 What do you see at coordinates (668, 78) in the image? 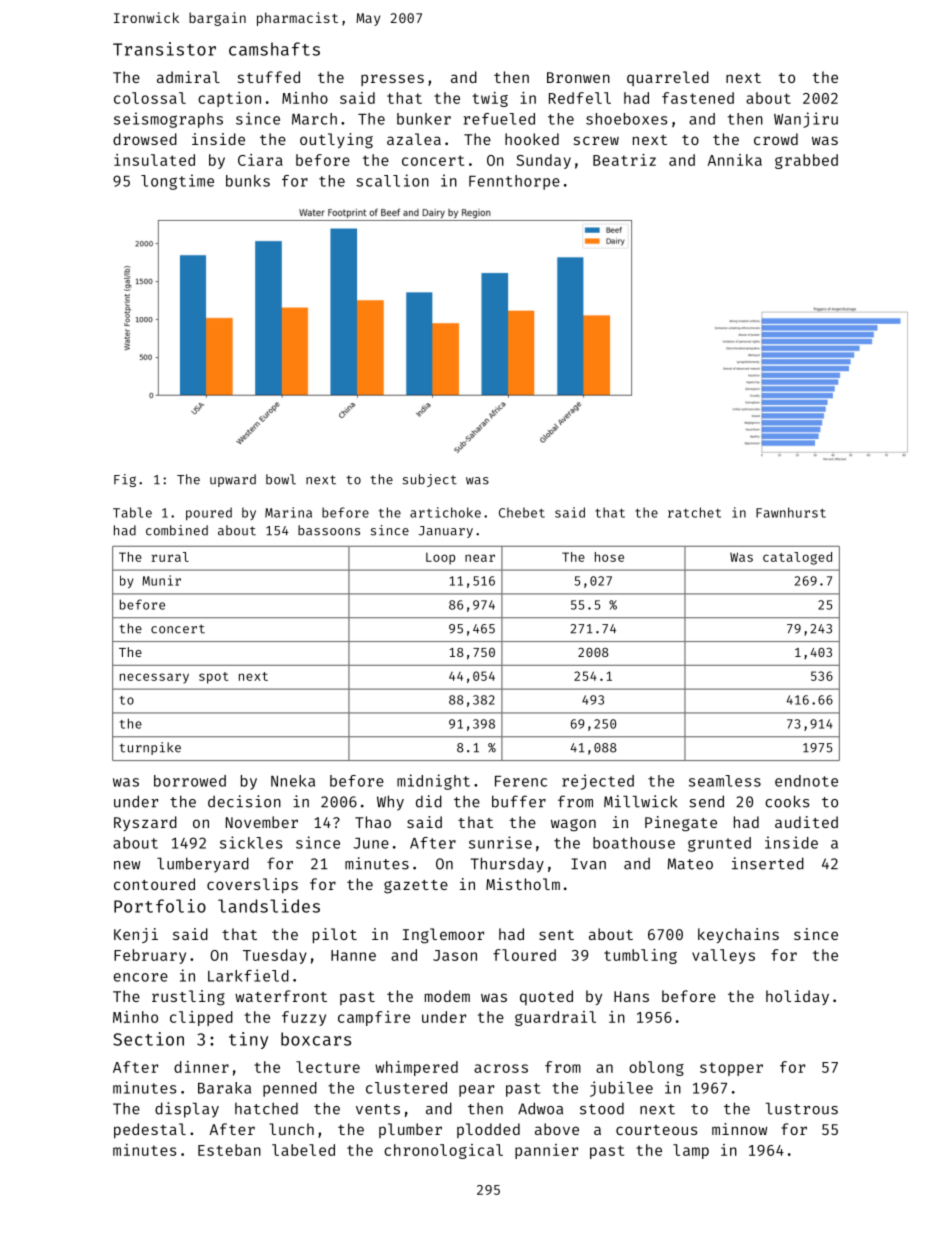
I see `quarreled` at bounding box center [668, 78].
